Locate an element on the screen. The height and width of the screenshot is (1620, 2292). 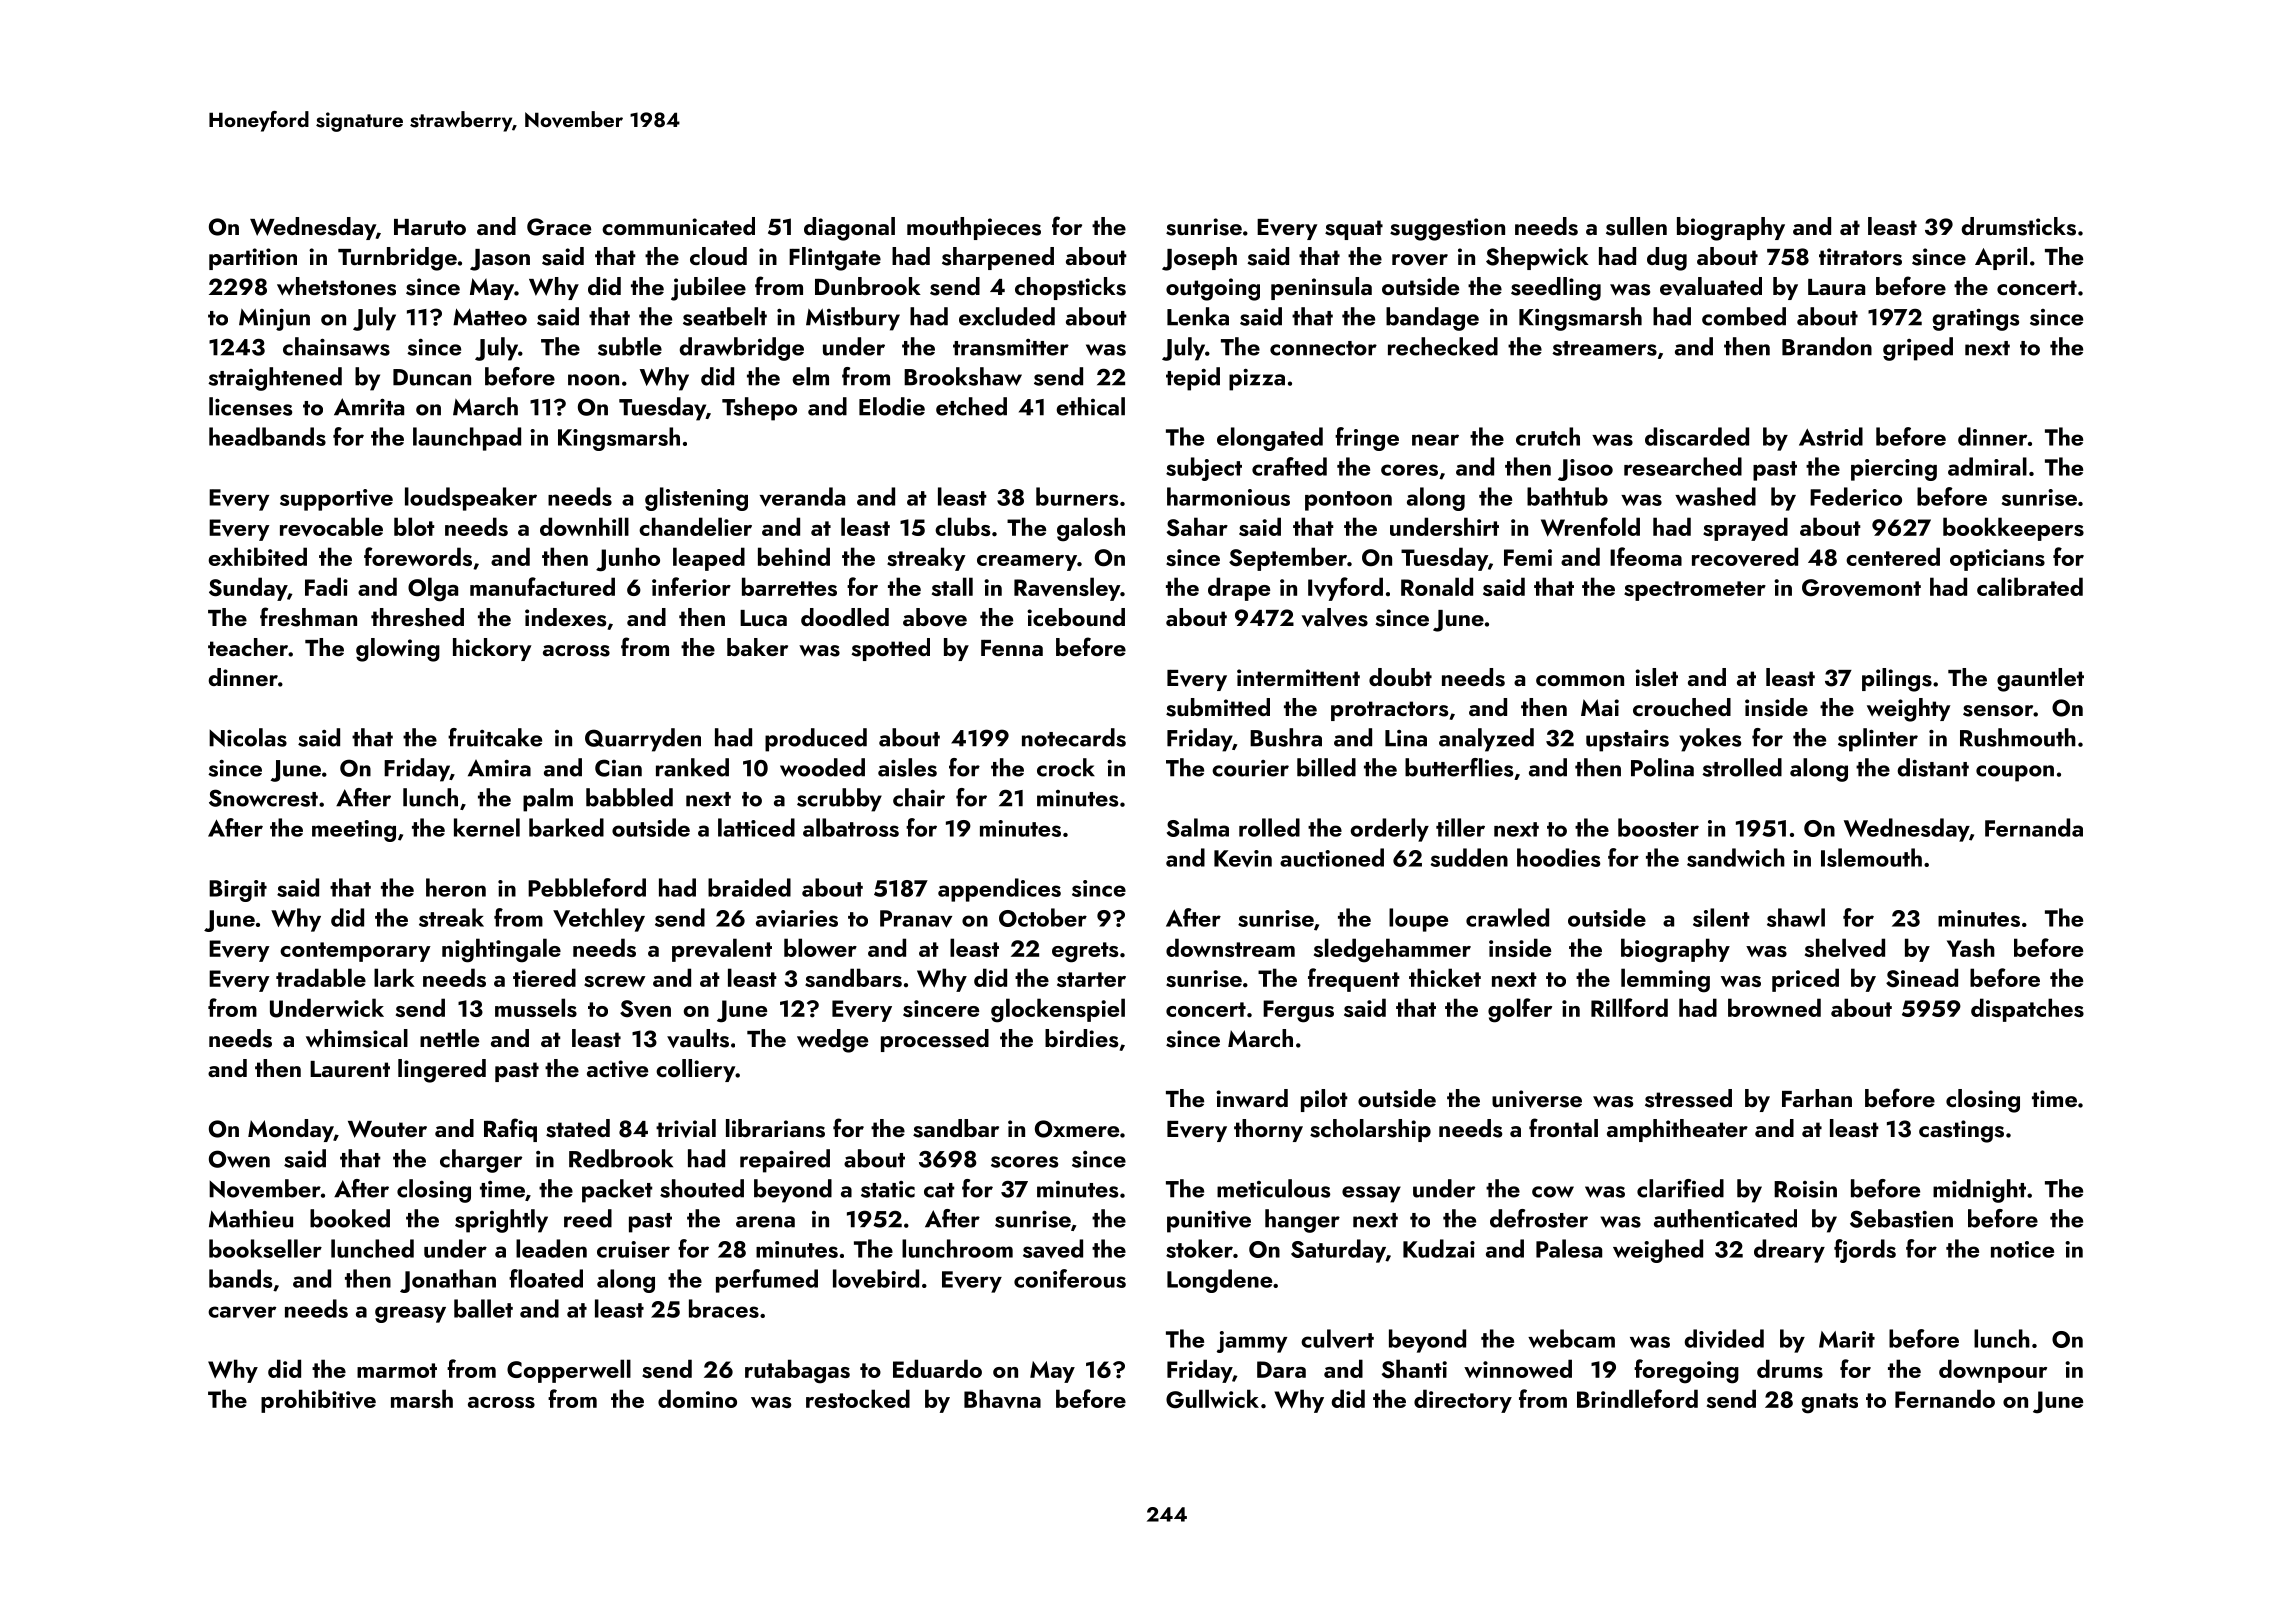
orderly is located at coordinates (1390, 830).
